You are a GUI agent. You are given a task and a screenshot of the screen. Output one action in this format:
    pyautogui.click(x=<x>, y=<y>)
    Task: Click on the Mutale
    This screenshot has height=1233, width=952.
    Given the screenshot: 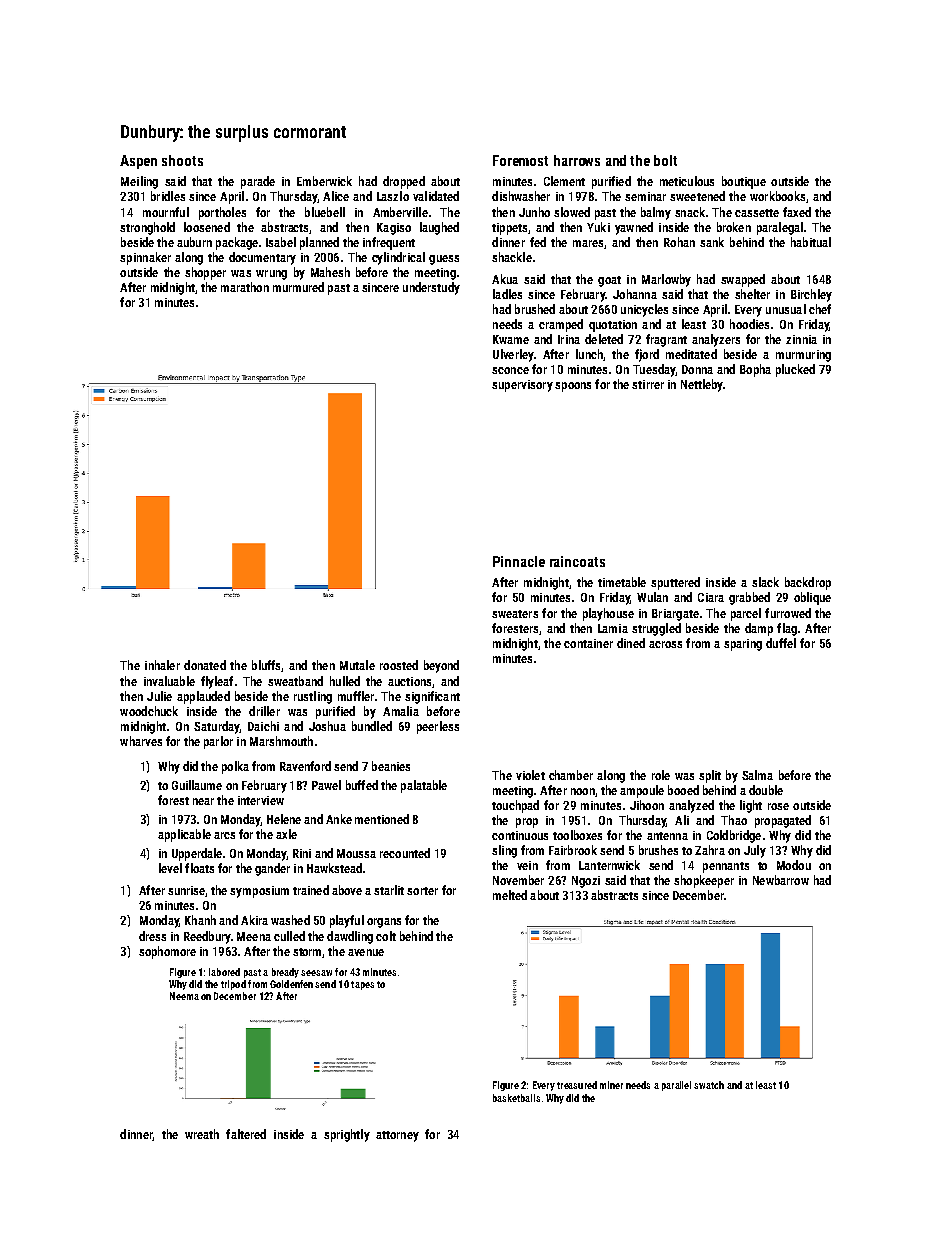 What is the action you would take?
    pyautogui.click(x=357, y=665)
